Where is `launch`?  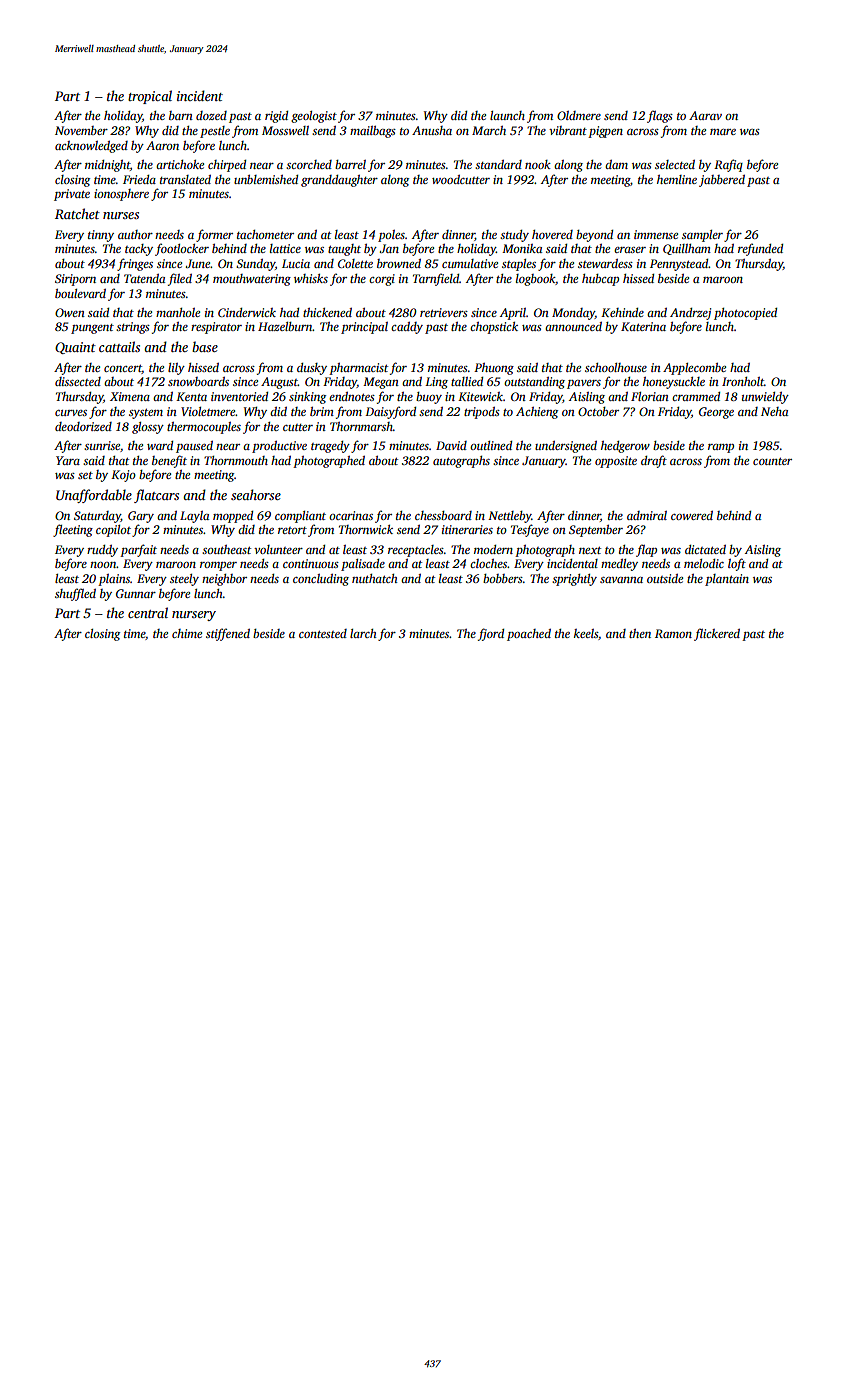 launch is located at coordinates (507, 115).
